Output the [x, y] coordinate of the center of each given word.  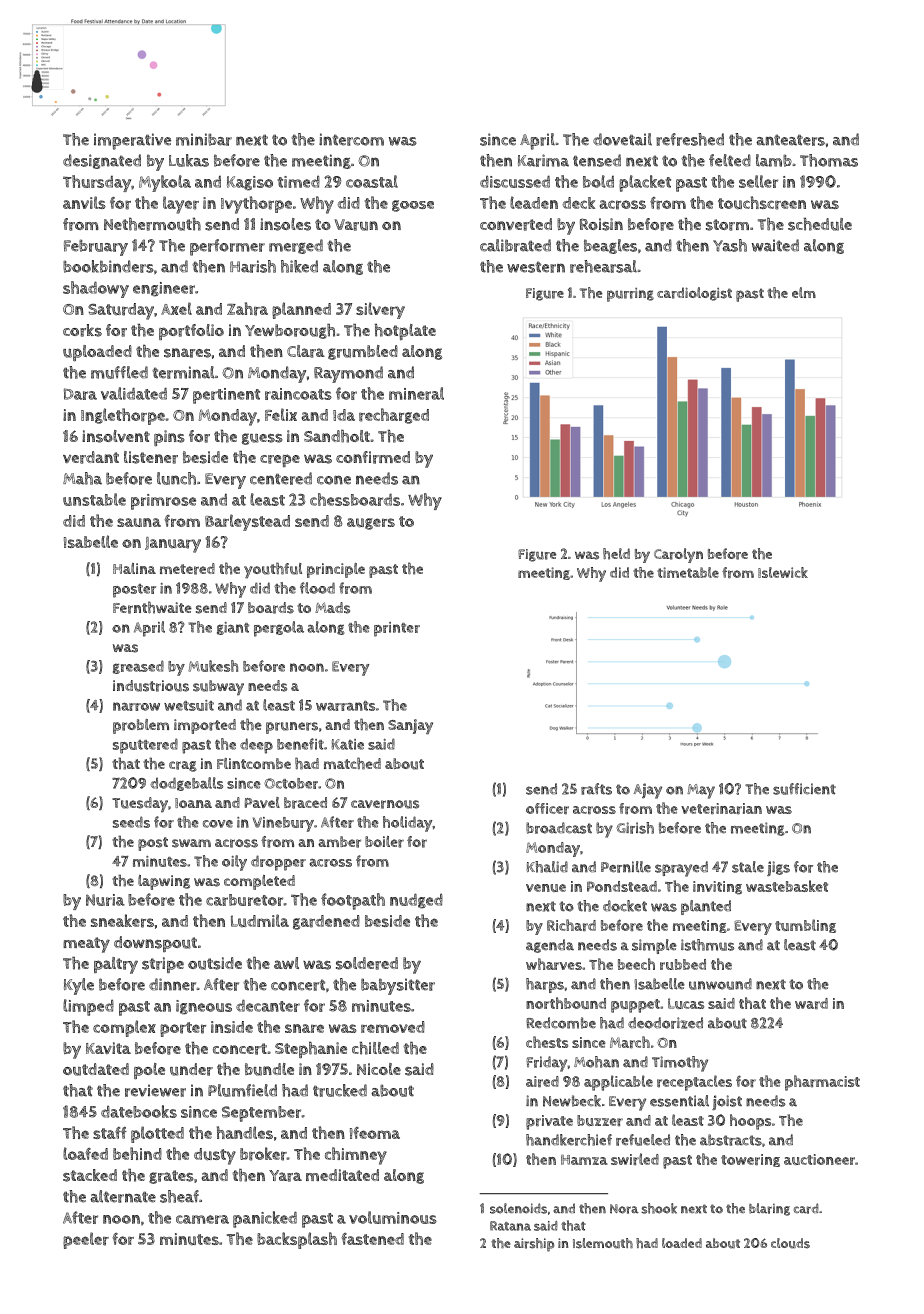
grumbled [363, 352]
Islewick [783, 572]
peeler [86, 1240]
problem [141, 726]
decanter [268, 1005]
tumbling [805, 926]
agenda [550, 946]
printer [397, 629]
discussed [515, 181]
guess [262, 439]
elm [804, 292]
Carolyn [678, 555]
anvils [84, 202]
